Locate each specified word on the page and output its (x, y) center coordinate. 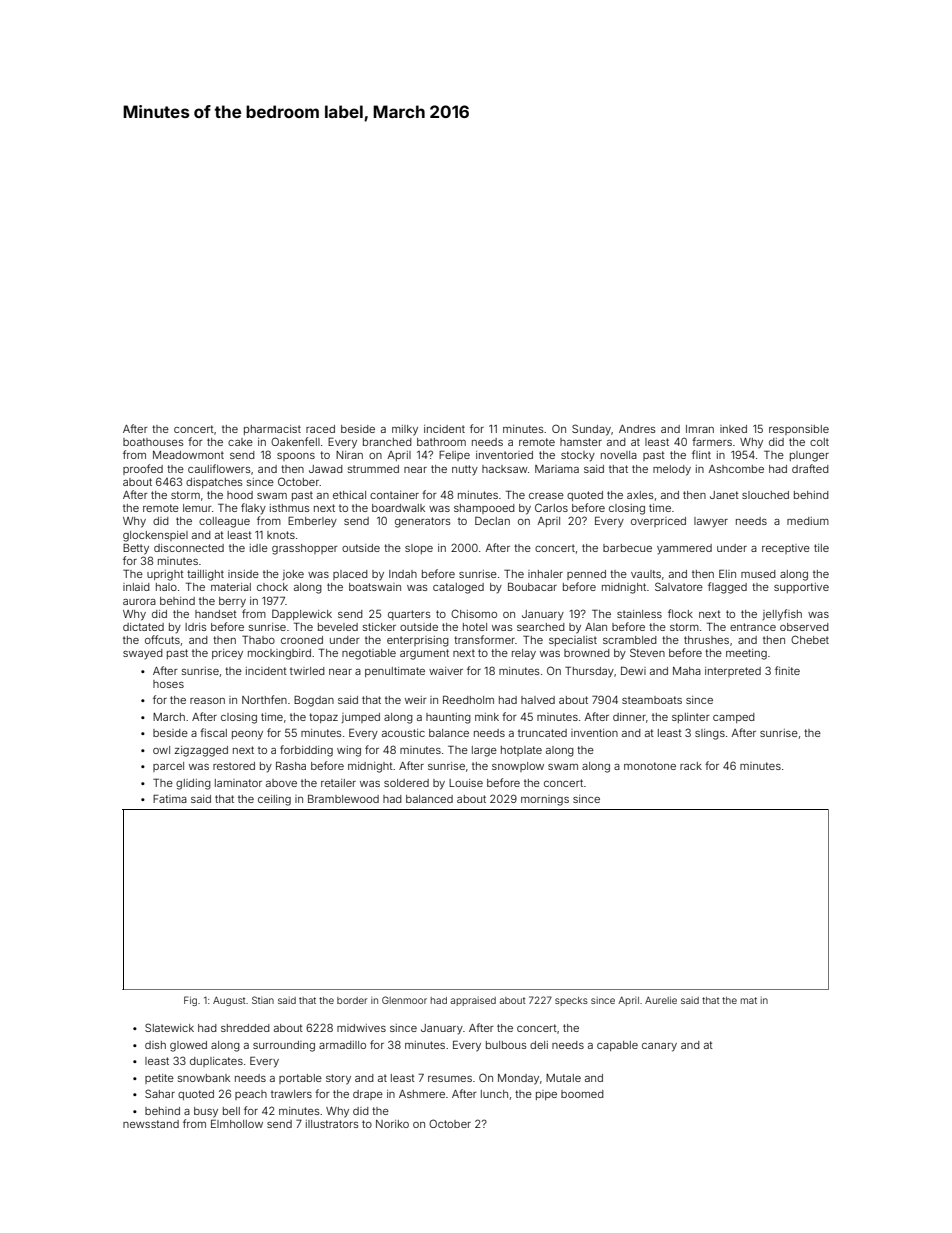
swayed (143, 654)
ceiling (274, 800)
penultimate (395, 672)
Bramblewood (343, 798)
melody (672, 470)
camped (734, 718)
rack (691, 766)
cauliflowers (219, 468)
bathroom (441, 442)
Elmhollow (237, 1123)
